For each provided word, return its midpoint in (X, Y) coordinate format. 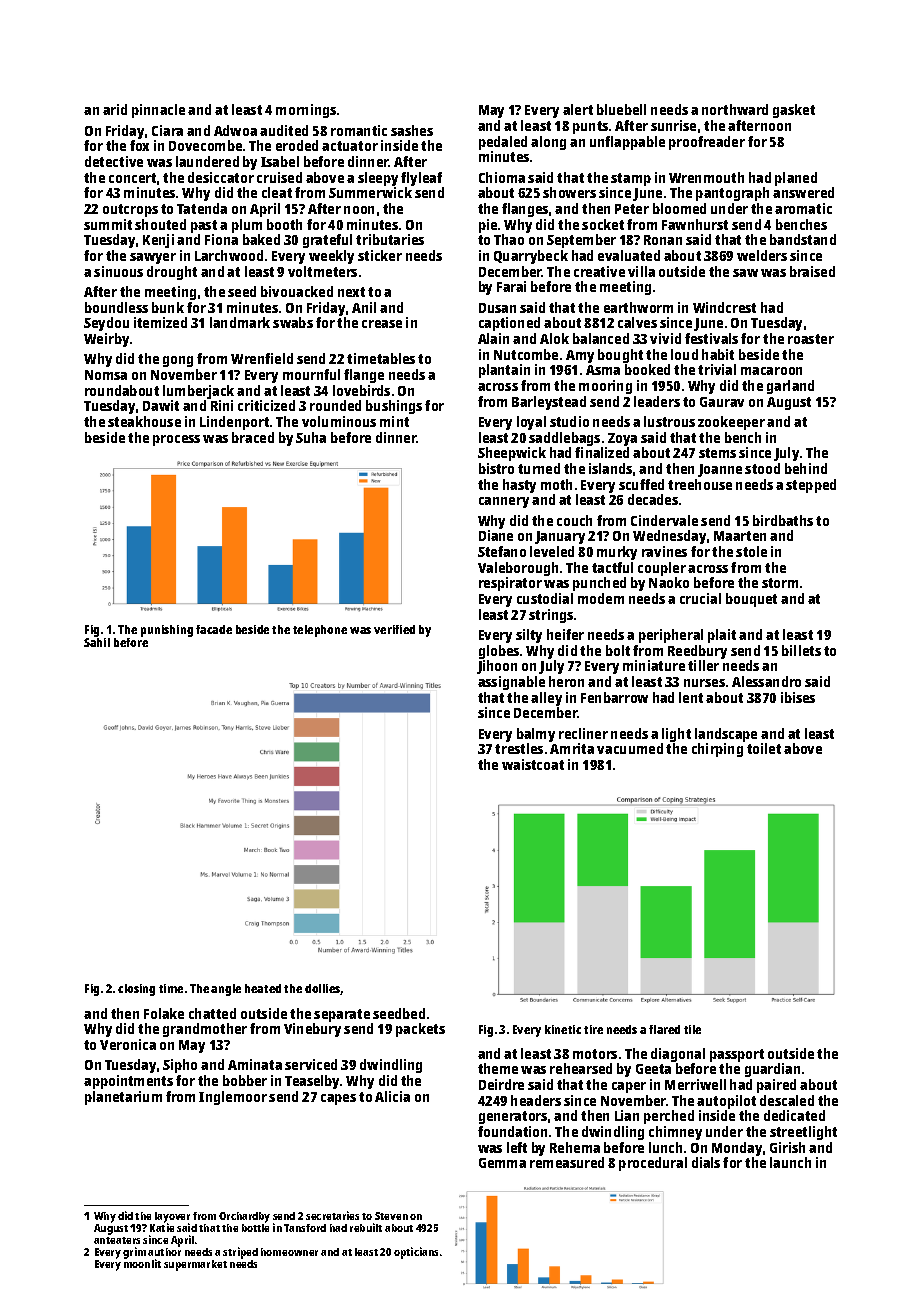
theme (498, 1068)
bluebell (621, 109)
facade (214, 629)
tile (692, 1029)
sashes (412, 130)
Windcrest (724, 307)
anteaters (117, 1240)
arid (115, 109)
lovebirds (361, 390)
